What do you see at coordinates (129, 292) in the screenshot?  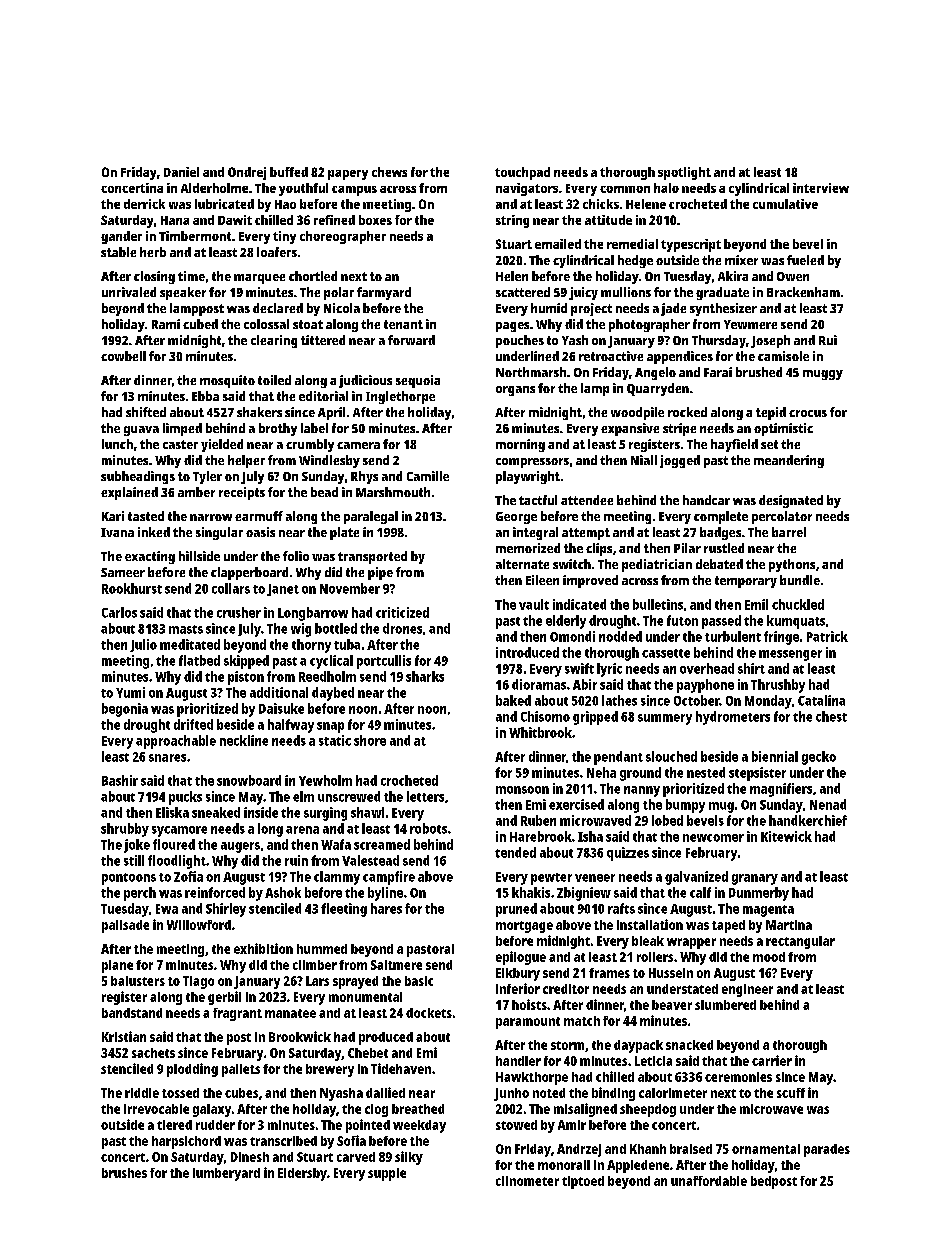 I see `unrivaled` at bounding box center [129, 292].
